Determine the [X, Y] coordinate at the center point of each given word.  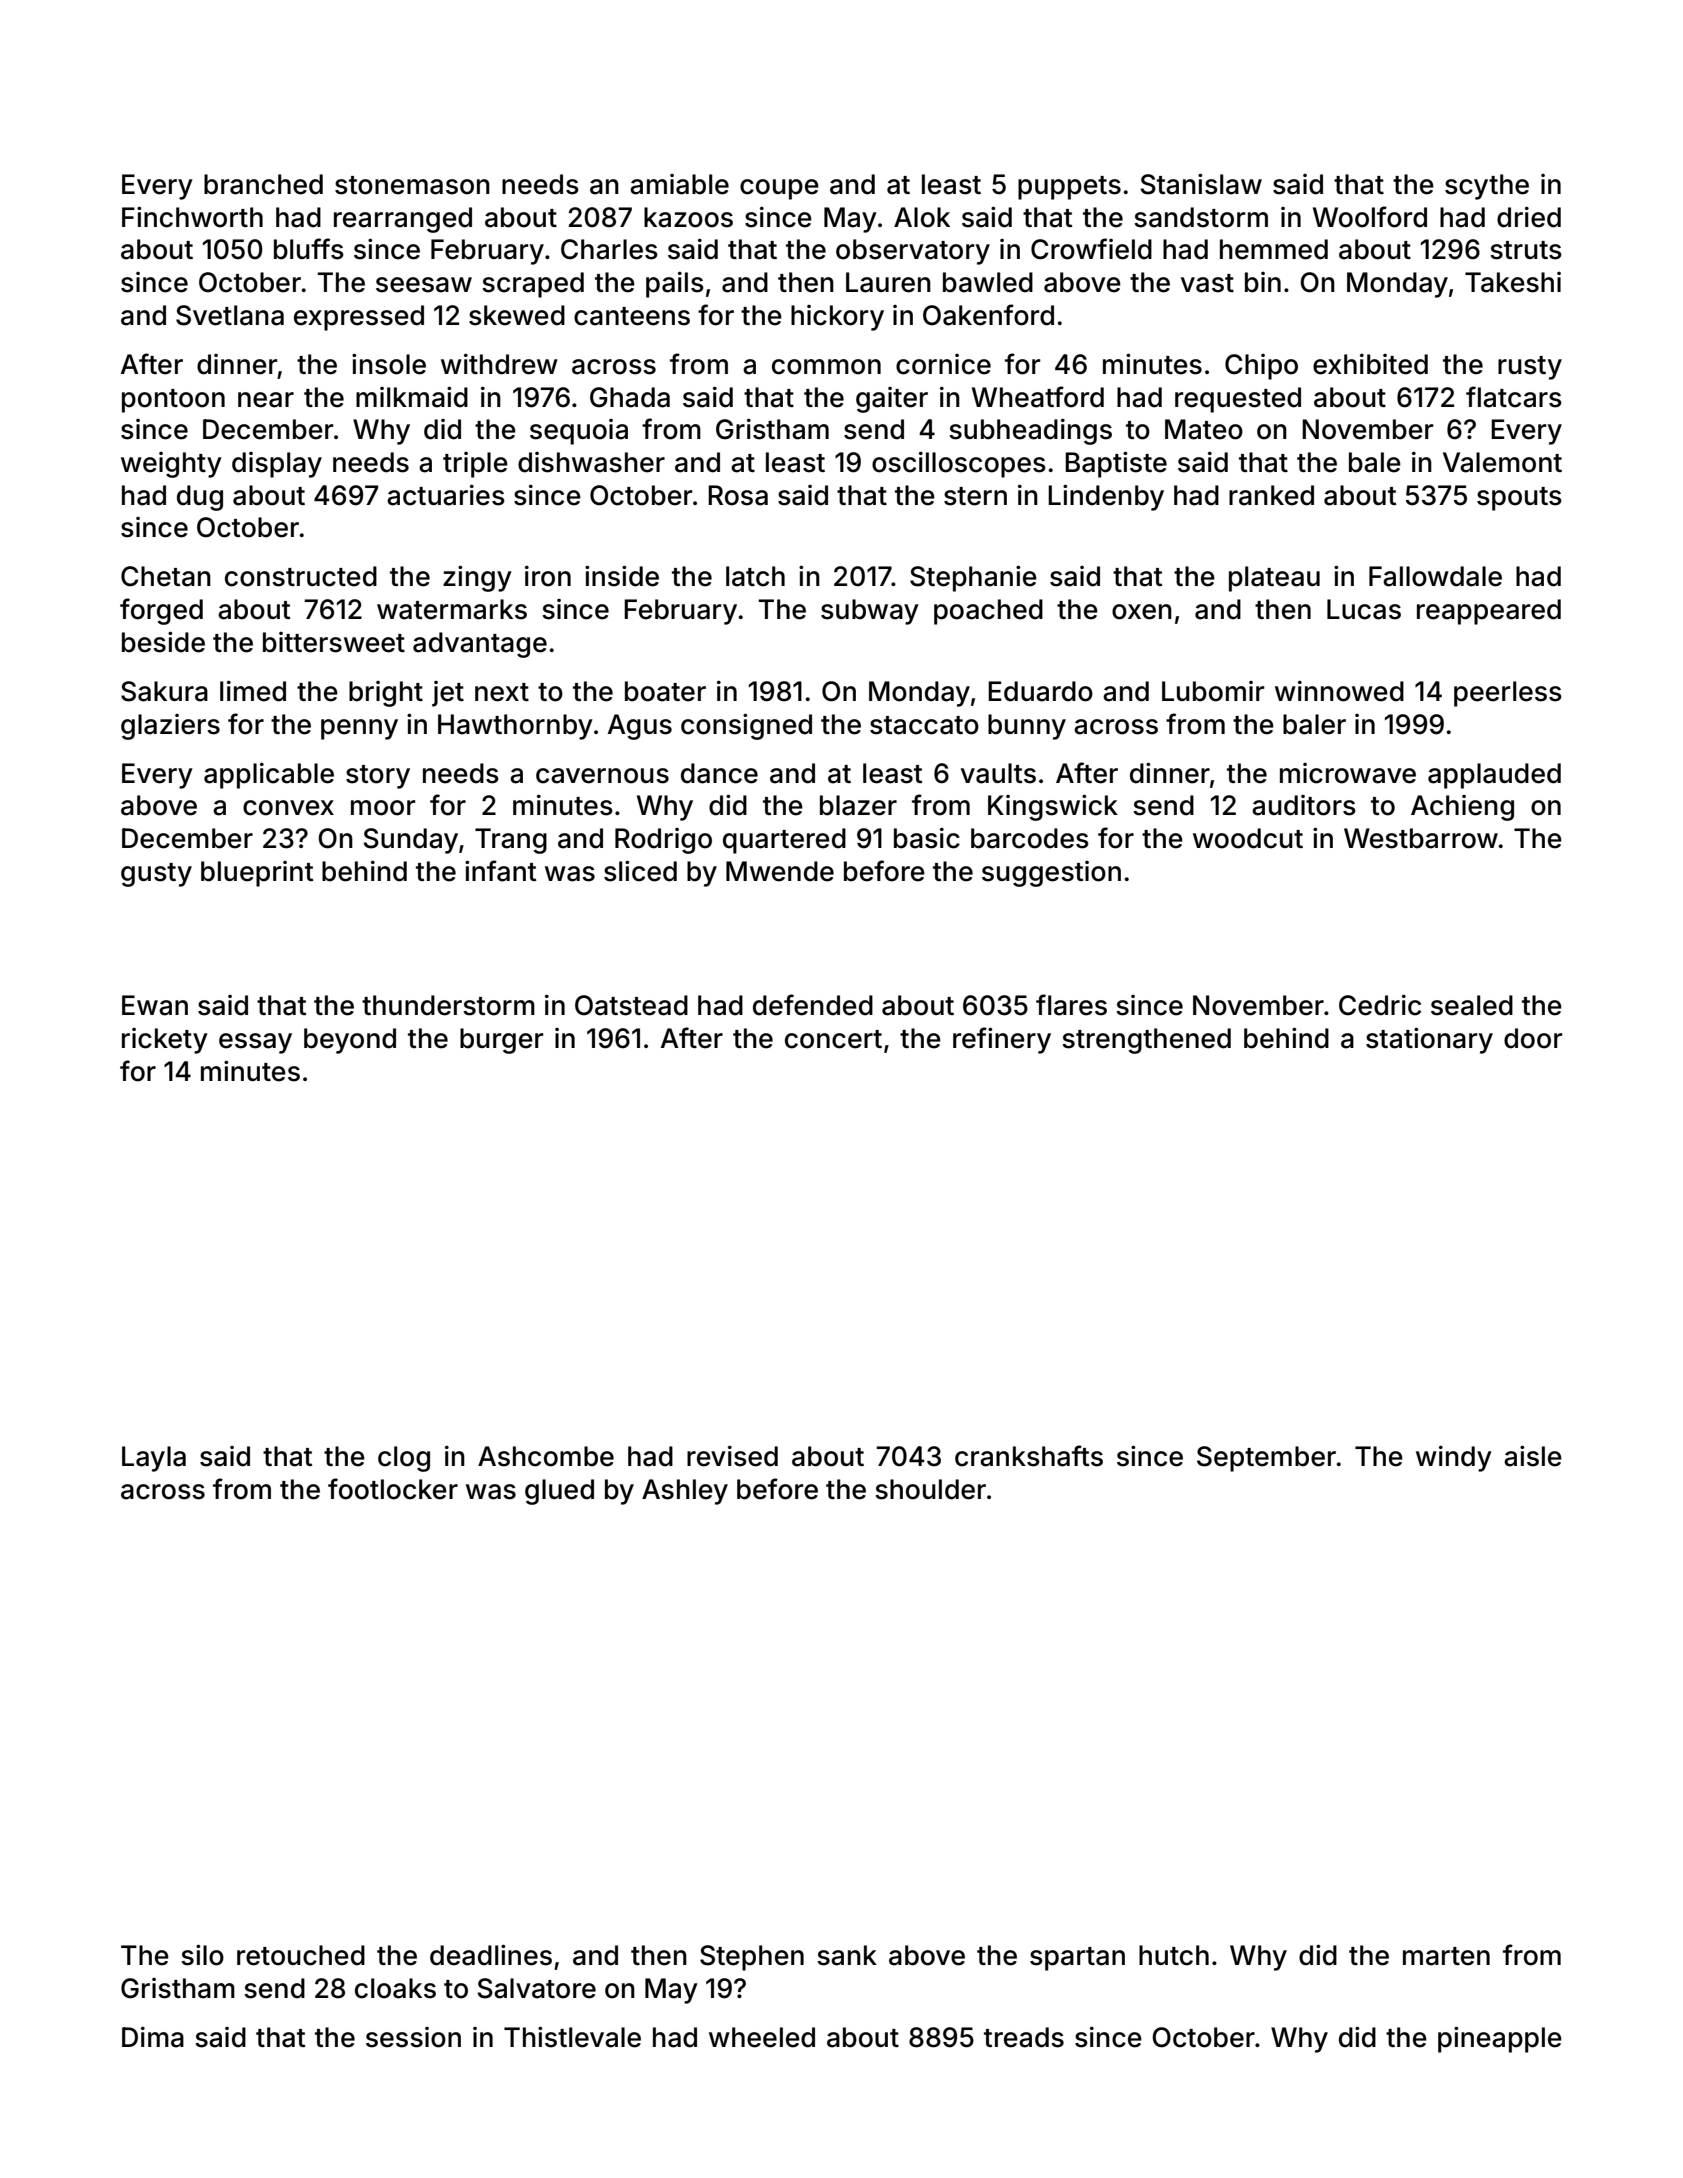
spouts [1519, 499]
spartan [1077, 1959]
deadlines [491, 1955]
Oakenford [988, 315]
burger [501, 1041]
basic [927, 838]
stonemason [412, 185]
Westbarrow [1421, 838]
